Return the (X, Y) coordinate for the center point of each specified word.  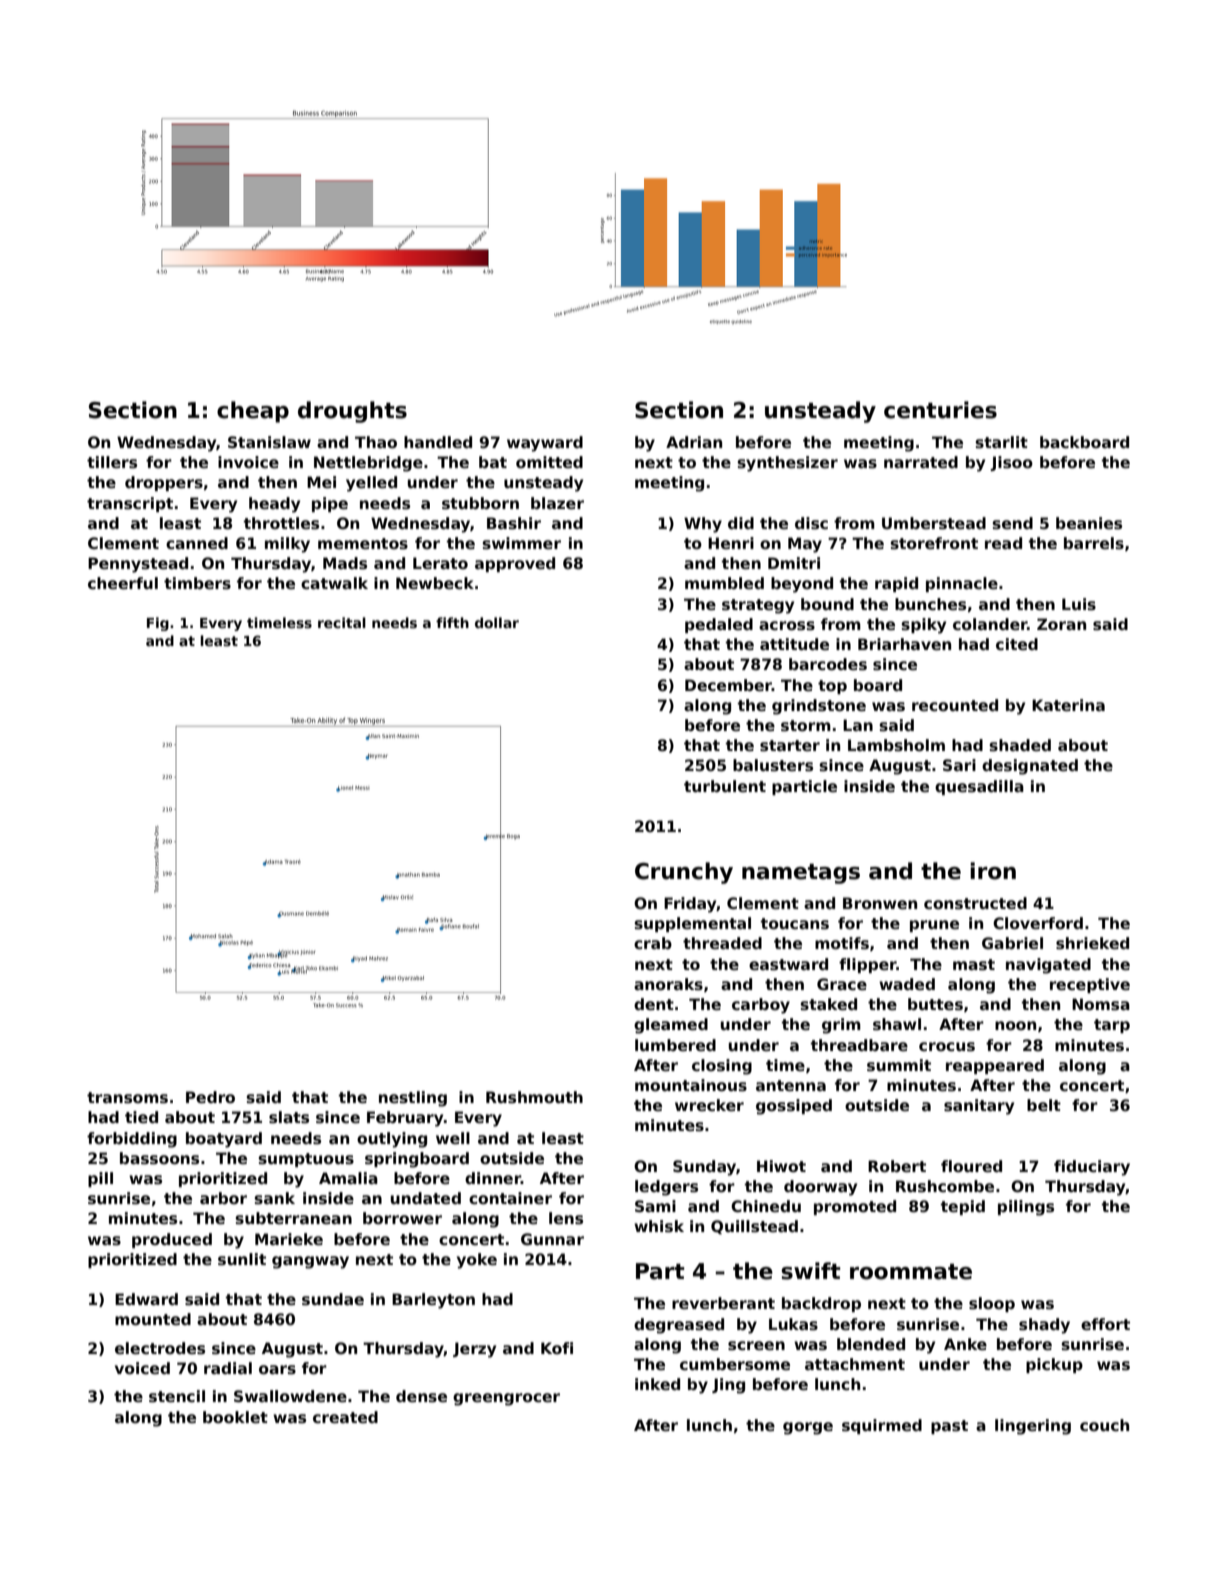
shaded (1020, 745)
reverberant (723, 1303)
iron (993, 871)
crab (653, 943)
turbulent (725, 786)
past (949, 1427)
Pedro (210, 1097)
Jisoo (1011, 463)
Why (703, 525)
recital (342, 622)
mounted (153, 1319)
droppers (164, 483)
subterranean (293, 1218)
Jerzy (474, 1350)
